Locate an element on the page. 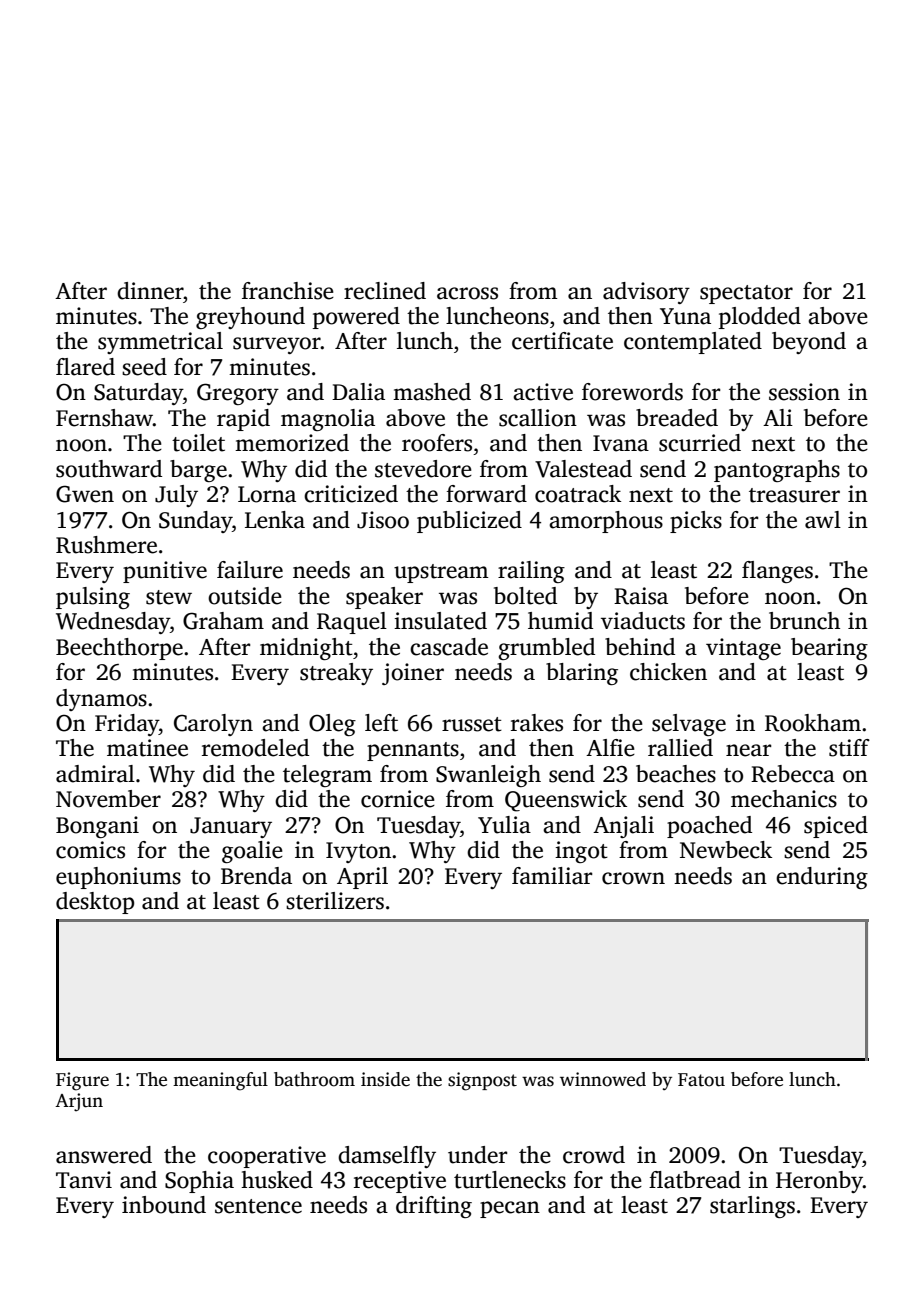  bathroom is located at coordinates (314, 1079).
